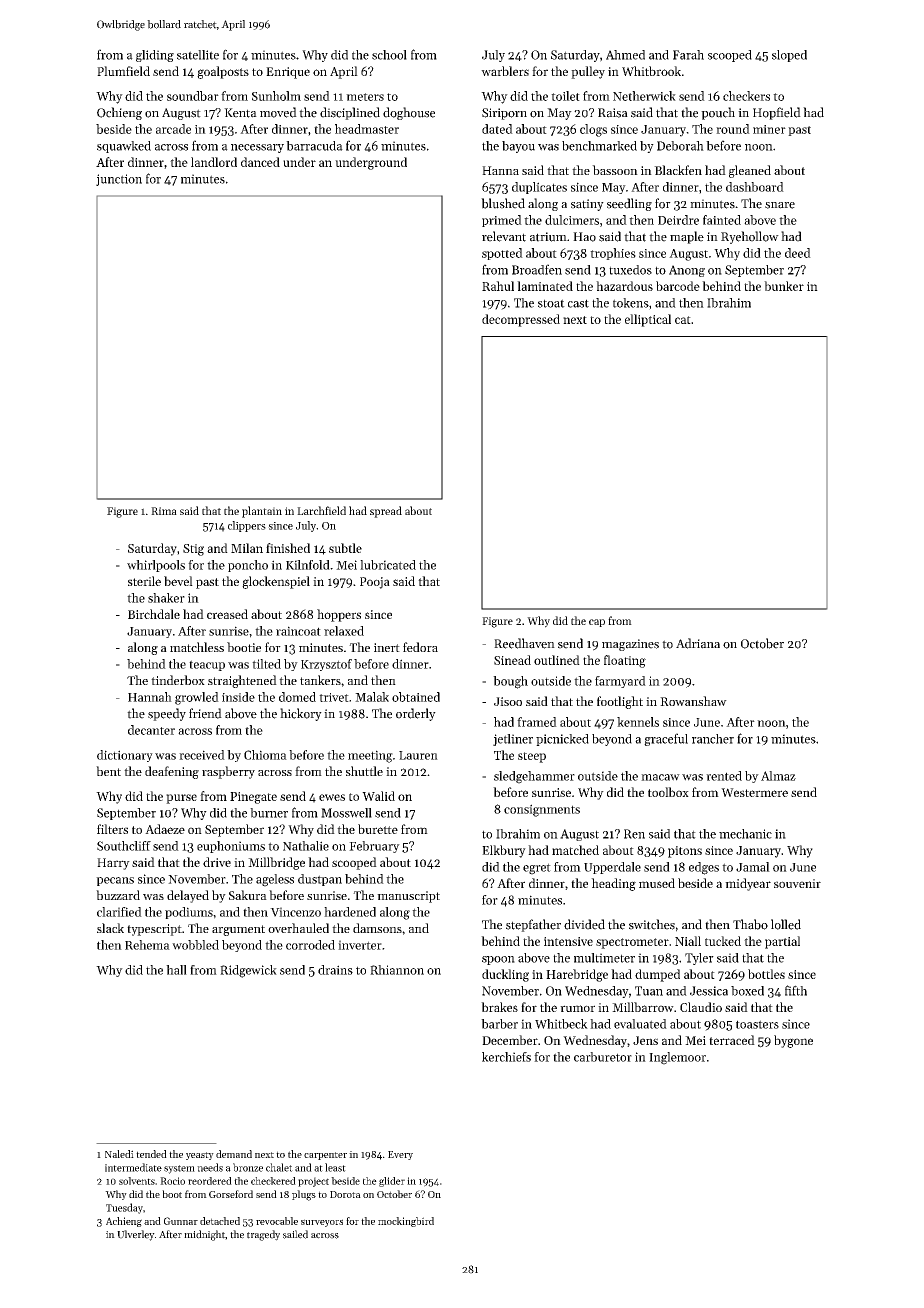 This document has height=1308, width=924. I want to click on surveyors, so click(322, 1223).
